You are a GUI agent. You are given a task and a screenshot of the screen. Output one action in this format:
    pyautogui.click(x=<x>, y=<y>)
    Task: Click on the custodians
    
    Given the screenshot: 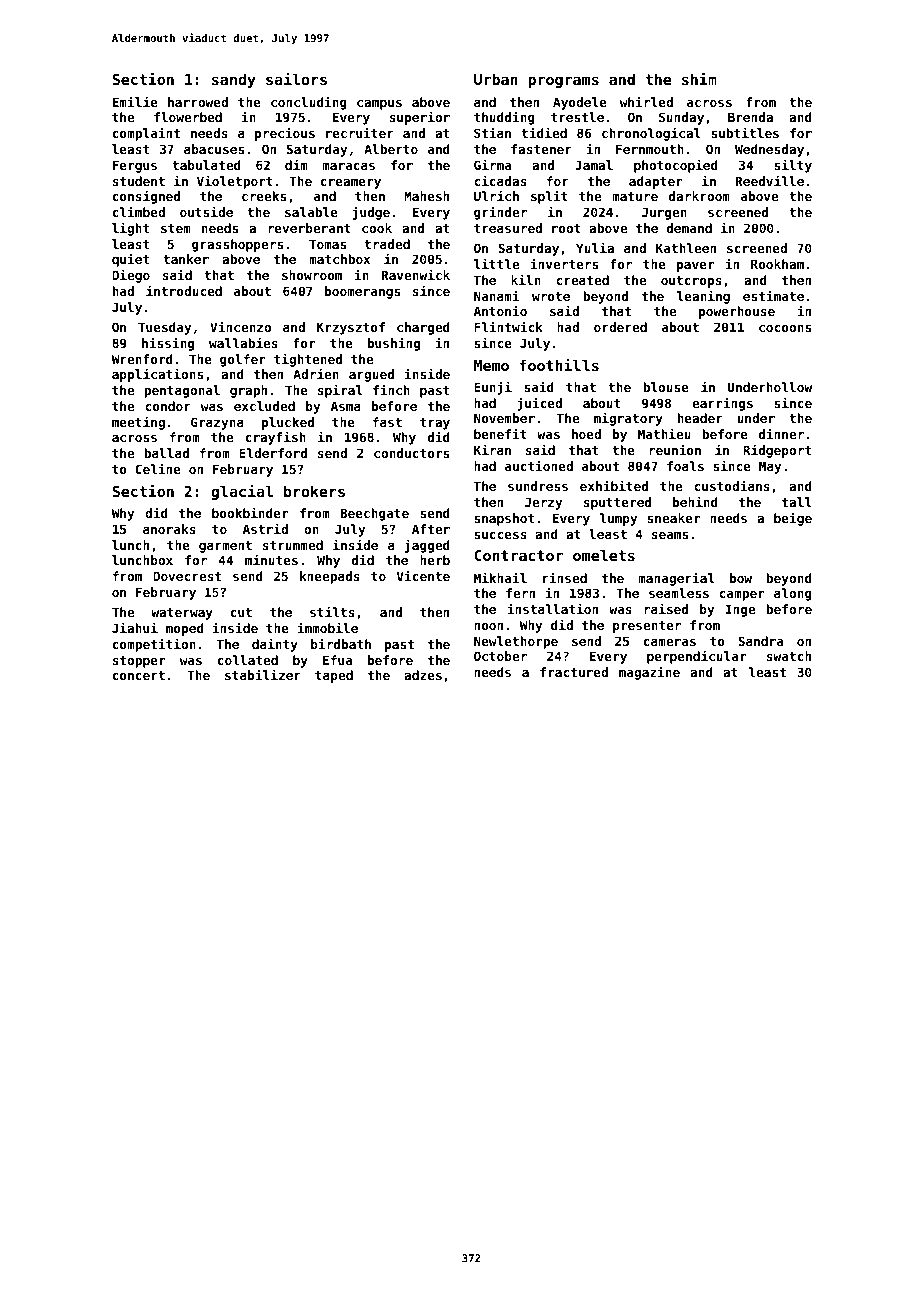 What is the action you would take?
    pyautogui.click(x=732, y=485)
